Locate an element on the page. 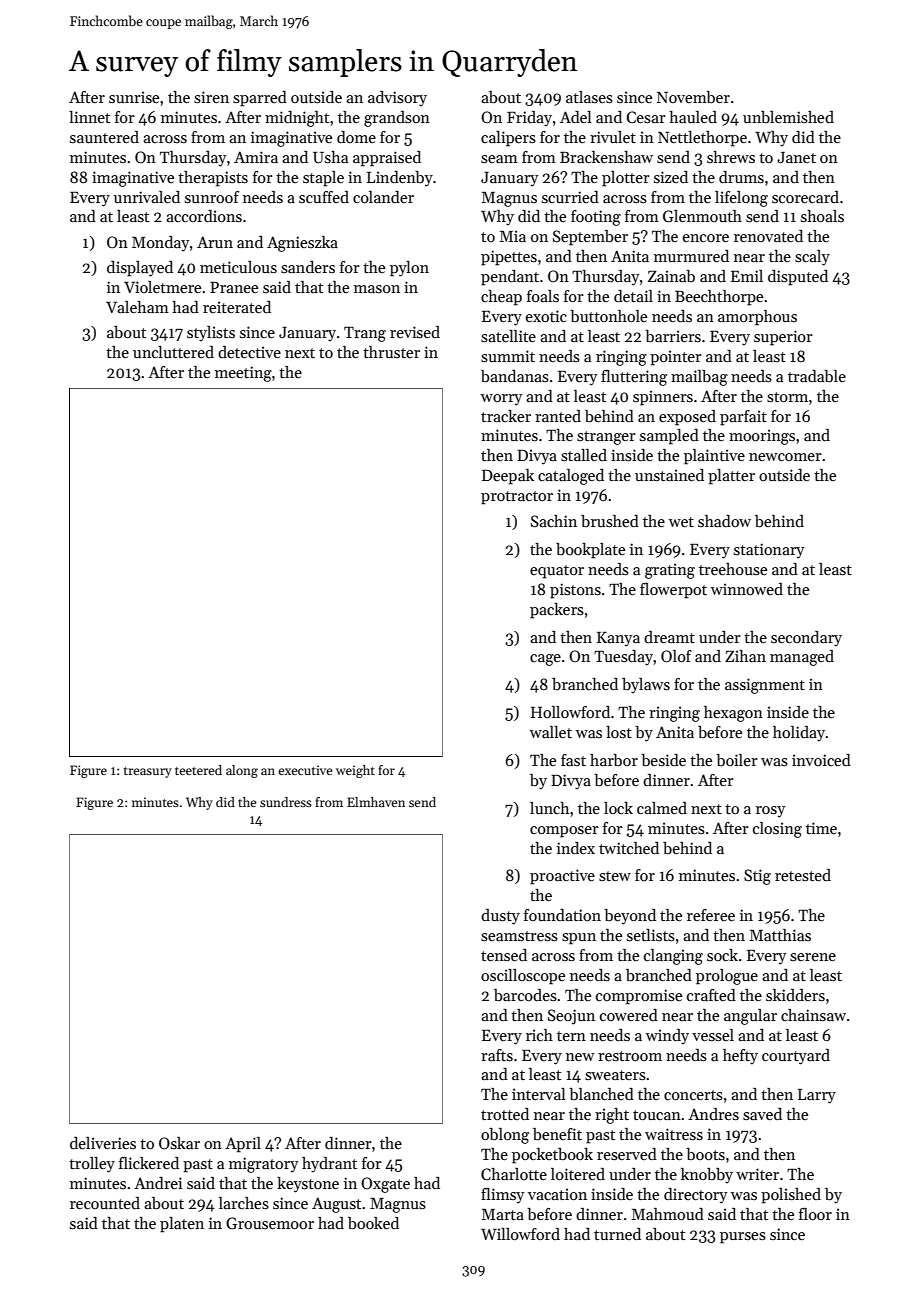  sundress is located at coordinates (286, 802).
